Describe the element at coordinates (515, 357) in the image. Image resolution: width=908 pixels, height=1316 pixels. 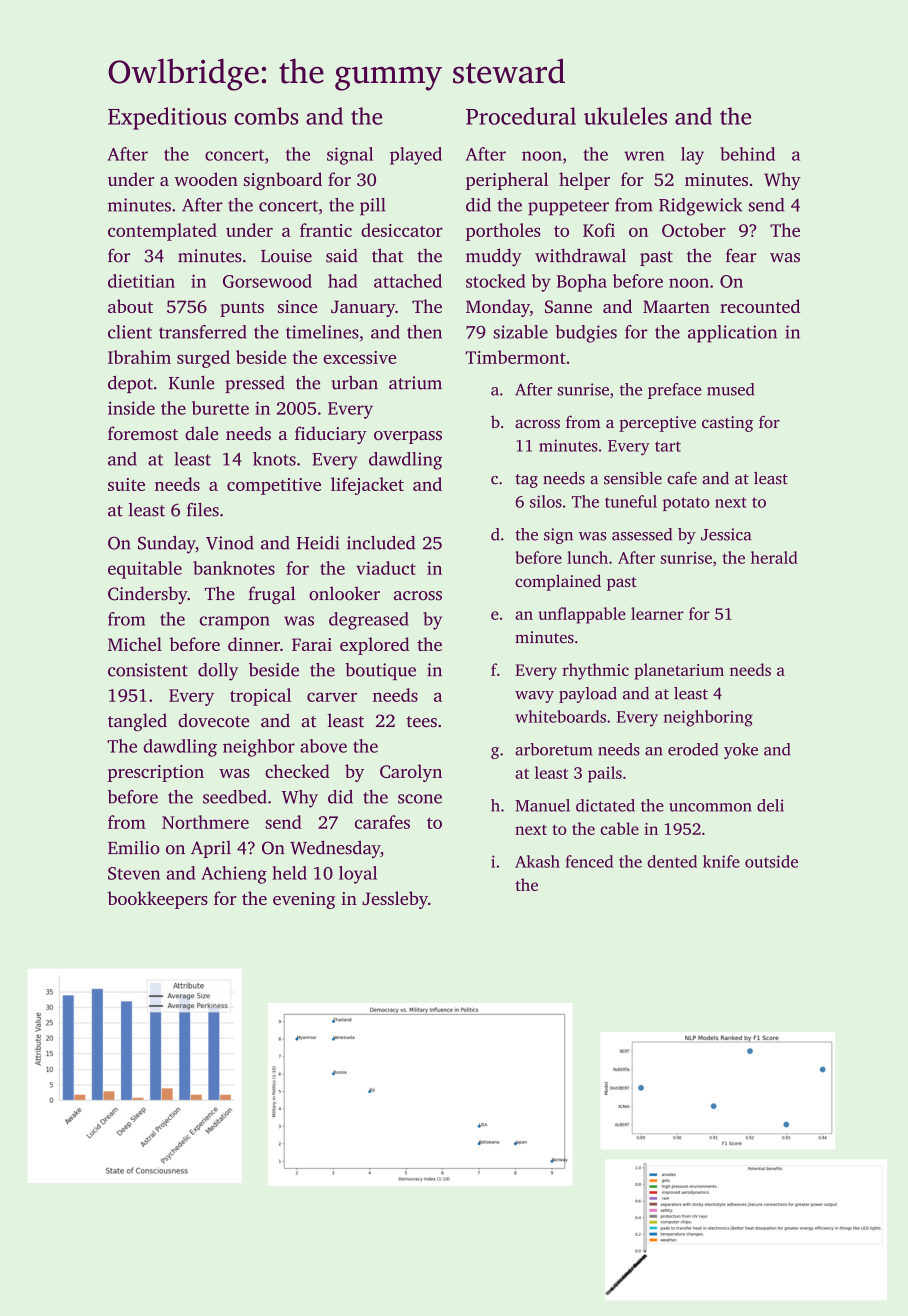
I see `Timbermont` at that location.
